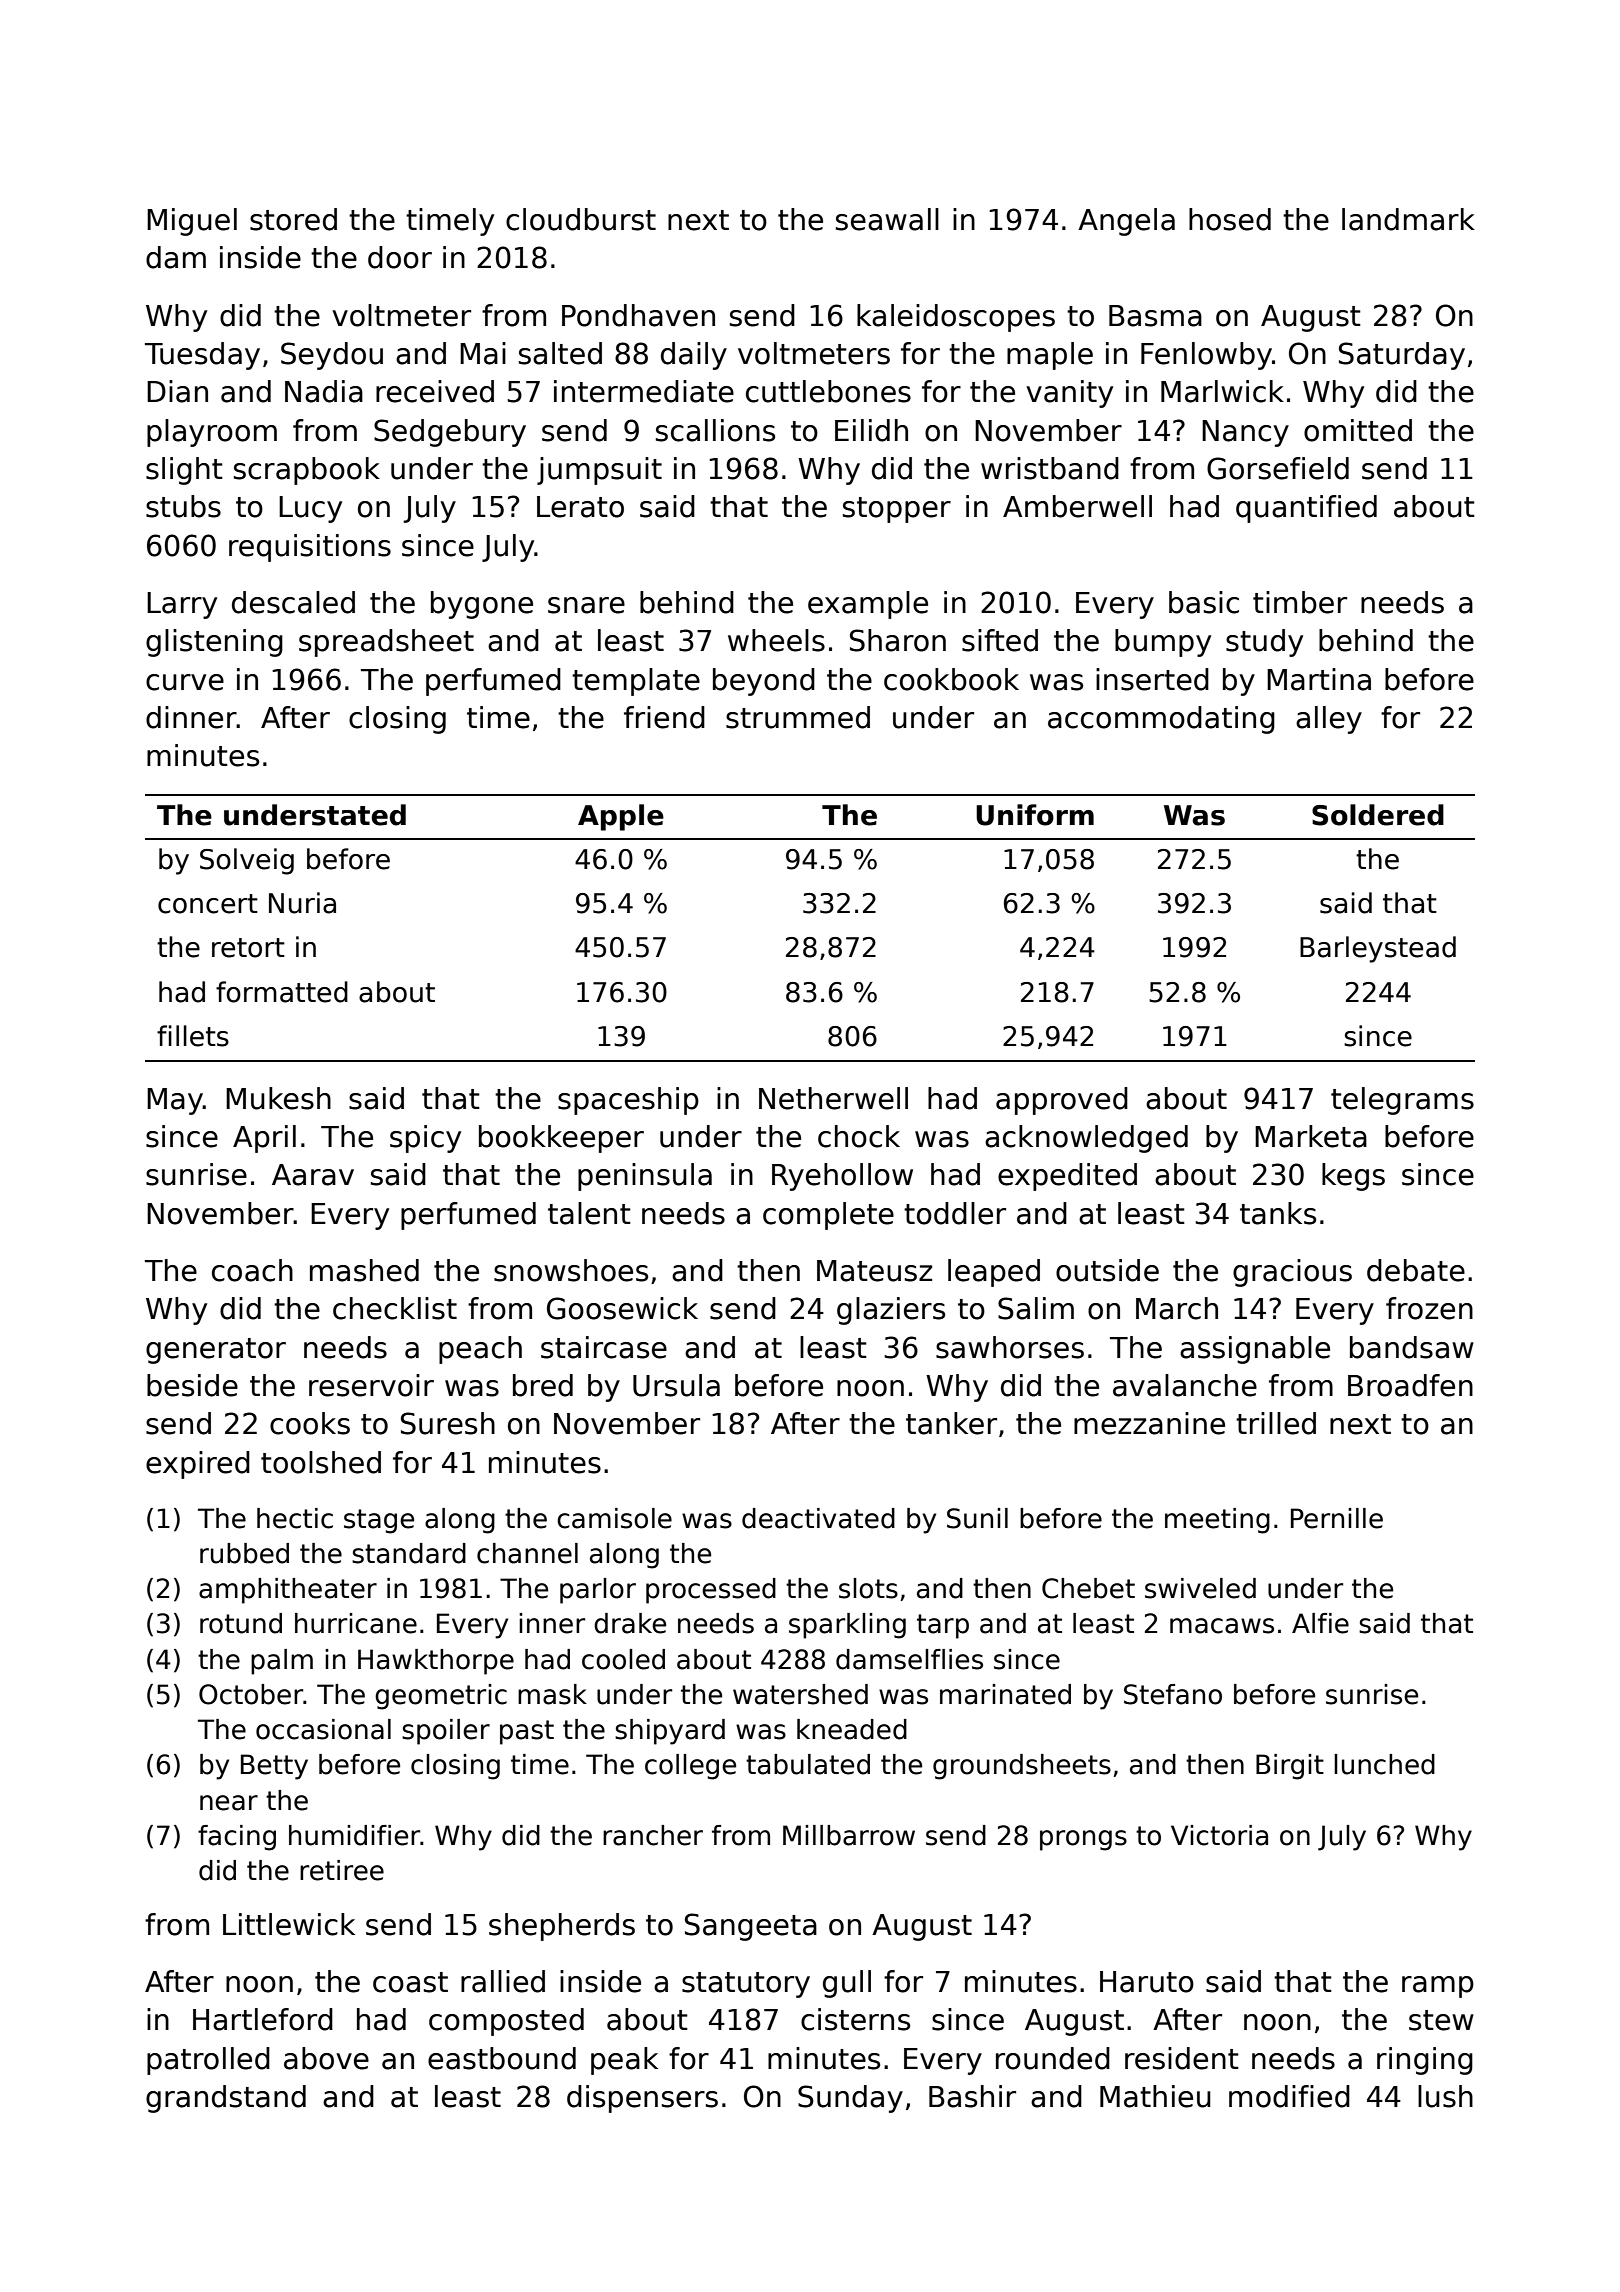 Image resolution: width=1620 pixels, height=2292 pixels. I want to click on scallions, so click(715, 430).
